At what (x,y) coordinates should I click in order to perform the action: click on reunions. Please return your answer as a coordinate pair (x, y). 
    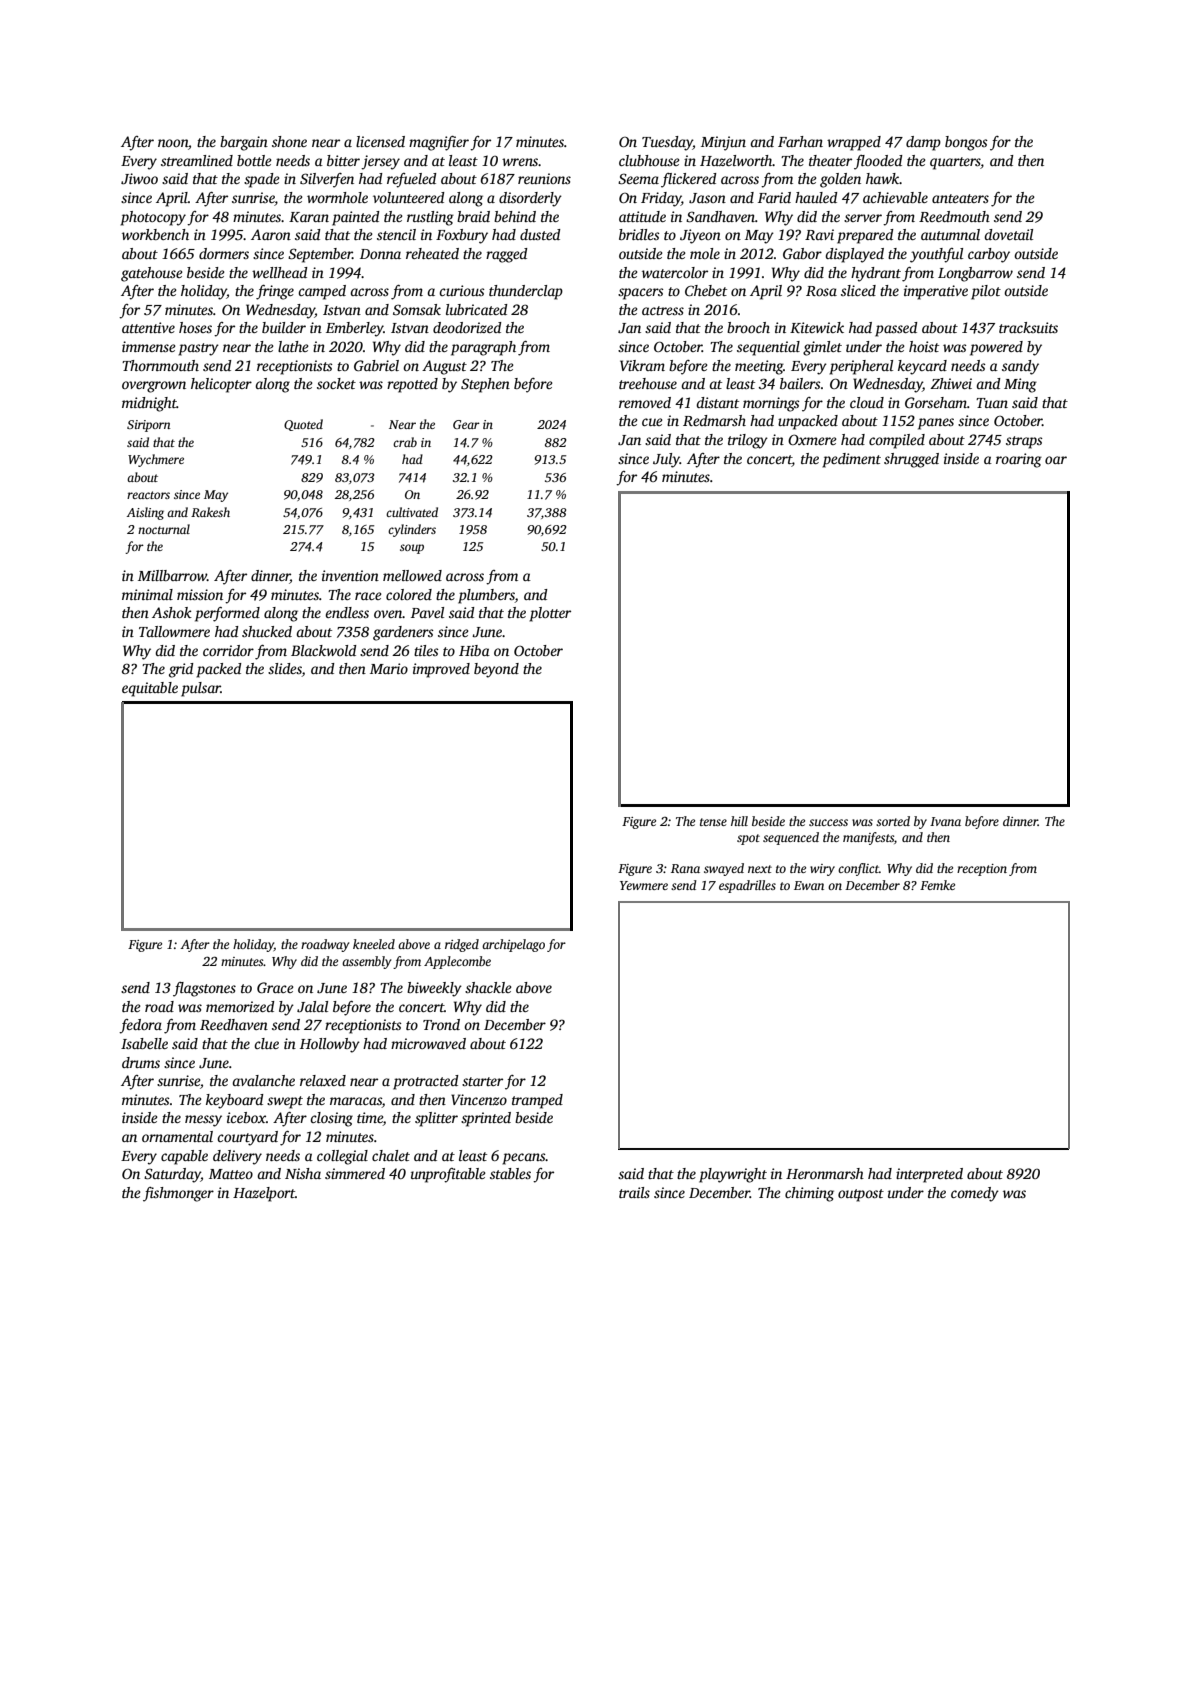
    Looking at the image, I should click on (544, 178).
